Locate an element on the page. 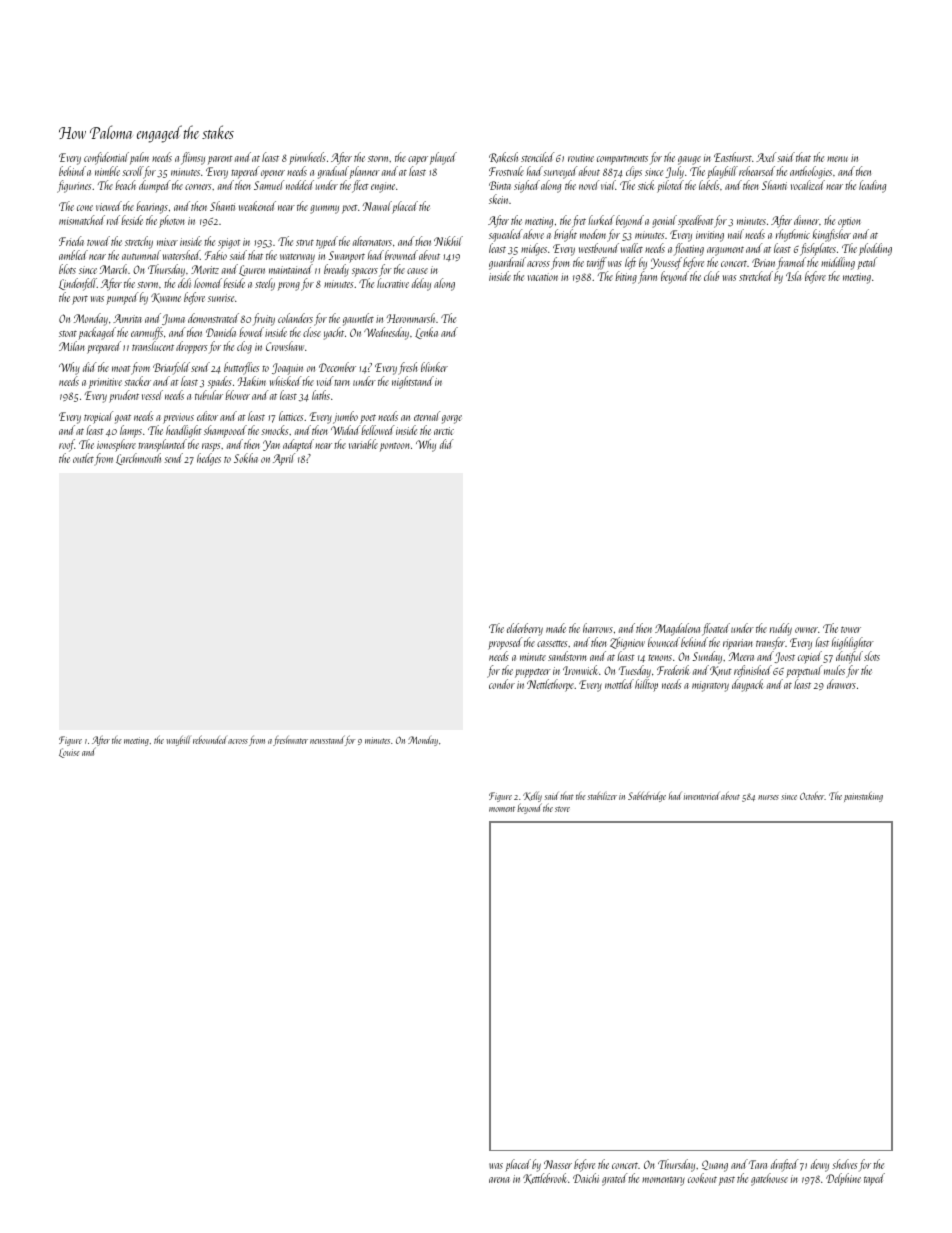 The image size is (952, 1233). menu is located at coordinates (837, 159).
